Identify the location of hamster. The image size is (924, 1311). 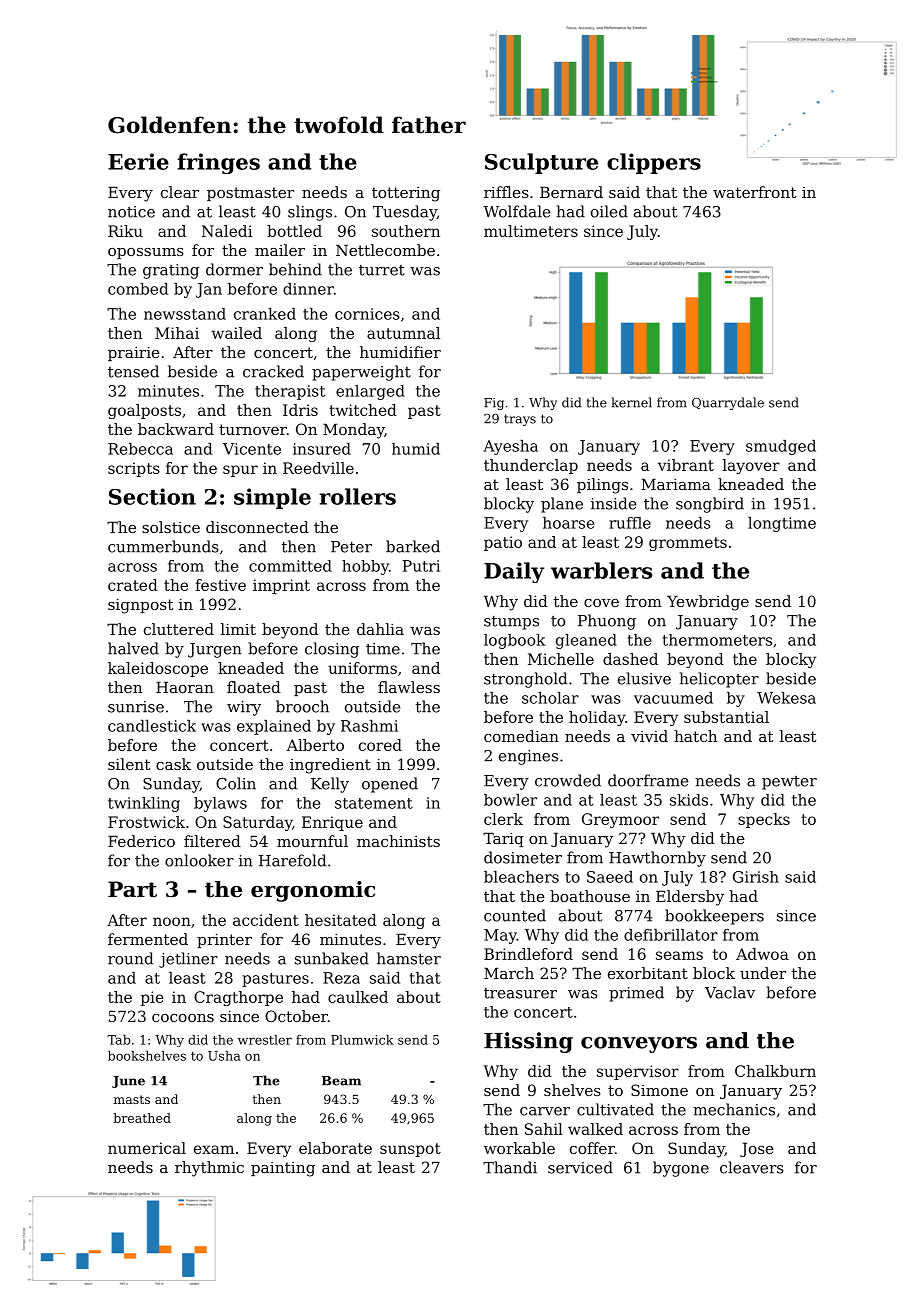
(409, 958).
